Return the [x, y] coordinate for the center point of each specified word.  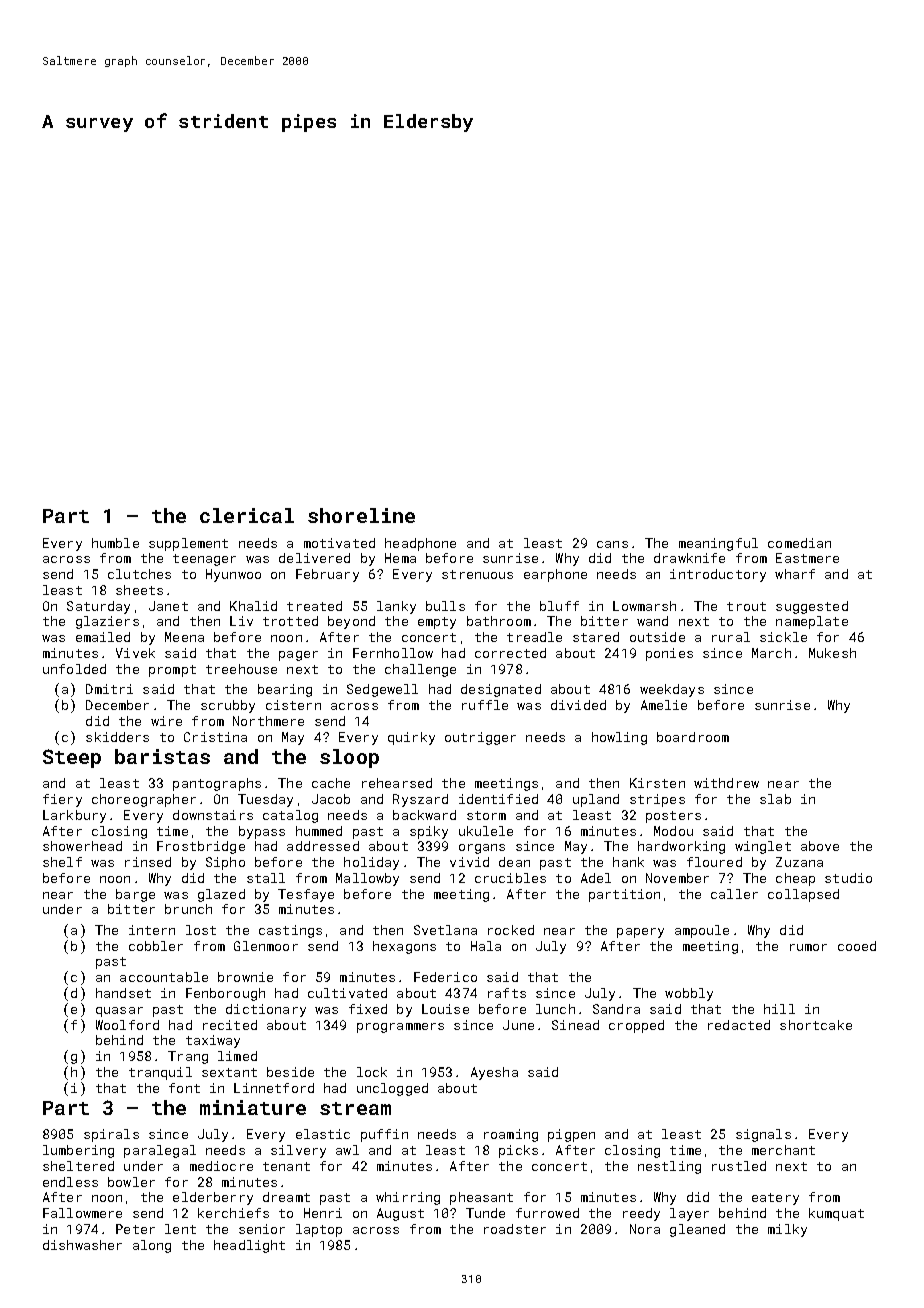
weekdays [672, 690]
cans [612, 544]
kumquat [836, 1214]
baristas [162, 756]
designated [501, 690]
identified [498, 799]
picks [518, 1151]
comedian [799, 543]
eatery [775, 1199]
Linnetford [274, 1088]
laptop [319, 1230]
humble [115, 543]
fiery [62, 800]
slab [775, 799]
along [152, 1246]
